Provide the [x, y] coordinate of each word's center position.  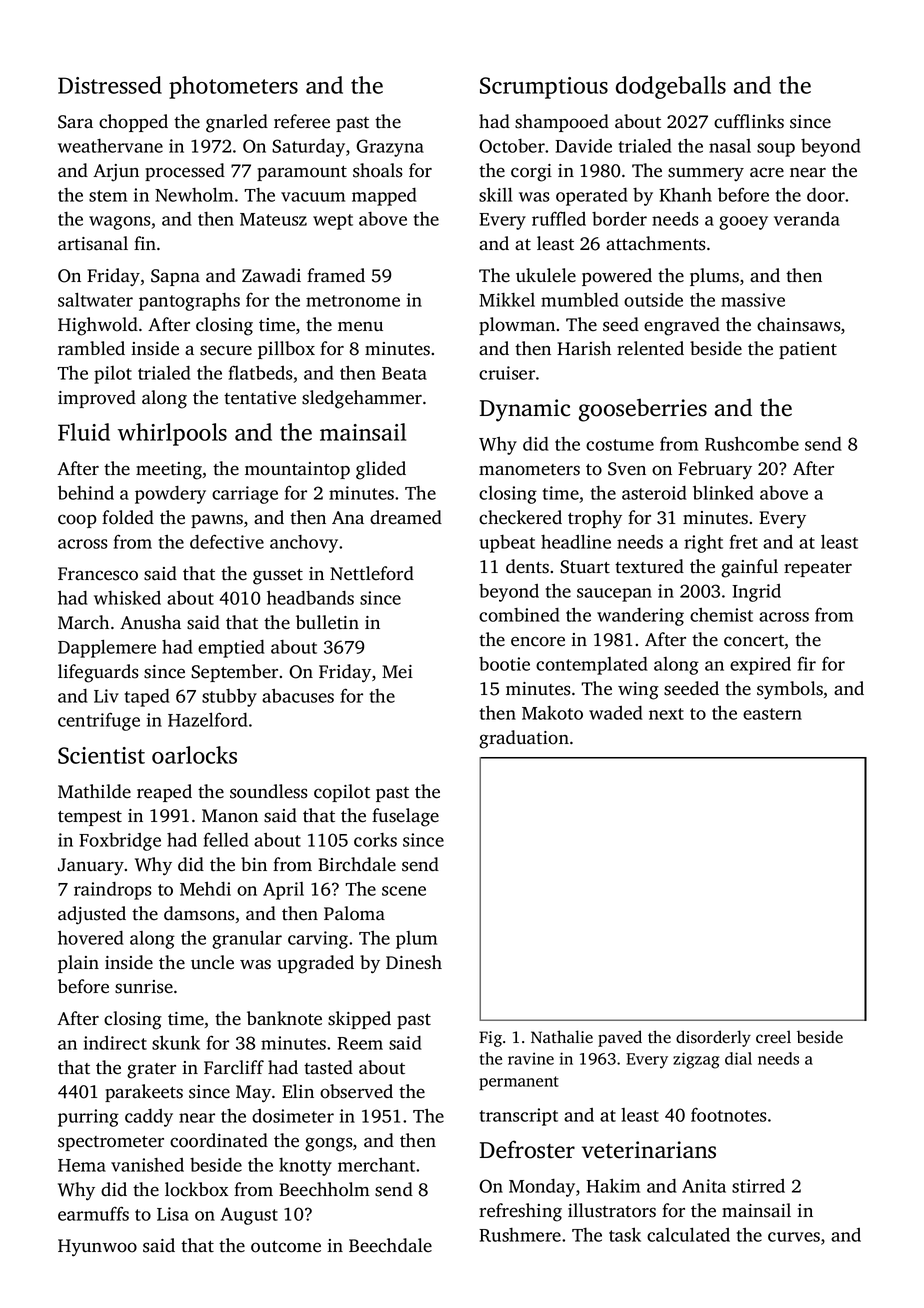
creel [773, 1037]
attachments [656, 243]
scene [404, 891]
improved [97, 399]
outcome [286, 1247]
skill [496, 195]
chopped [133, 123]
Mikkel [507, 300]
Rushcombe [752, 444]
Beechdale [390, 1245]
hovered [91, 938]
